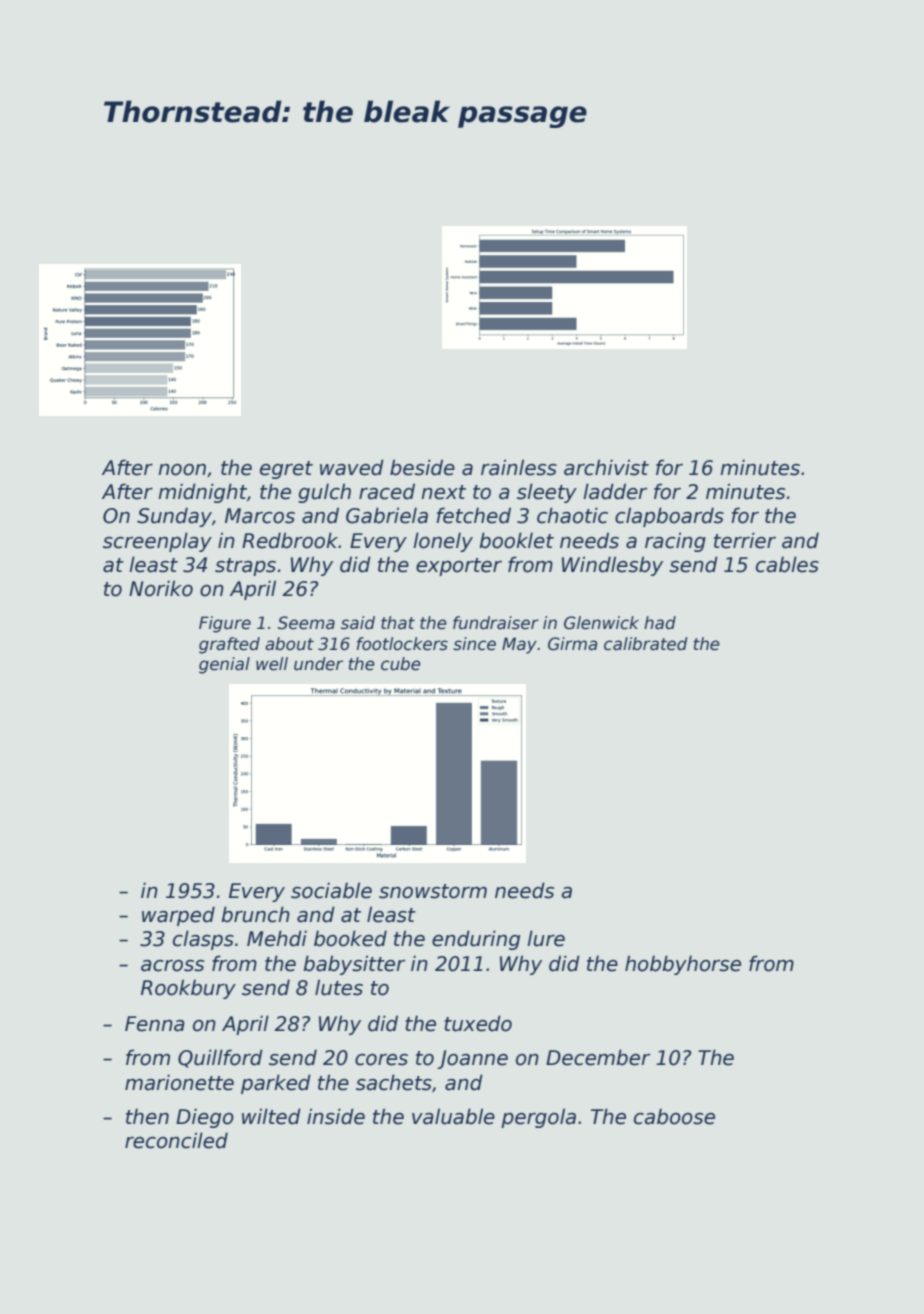 This document has height=1314, width=924. Describe the element at coordinates (476, 940) in the document. I see `enduring` at that location.
